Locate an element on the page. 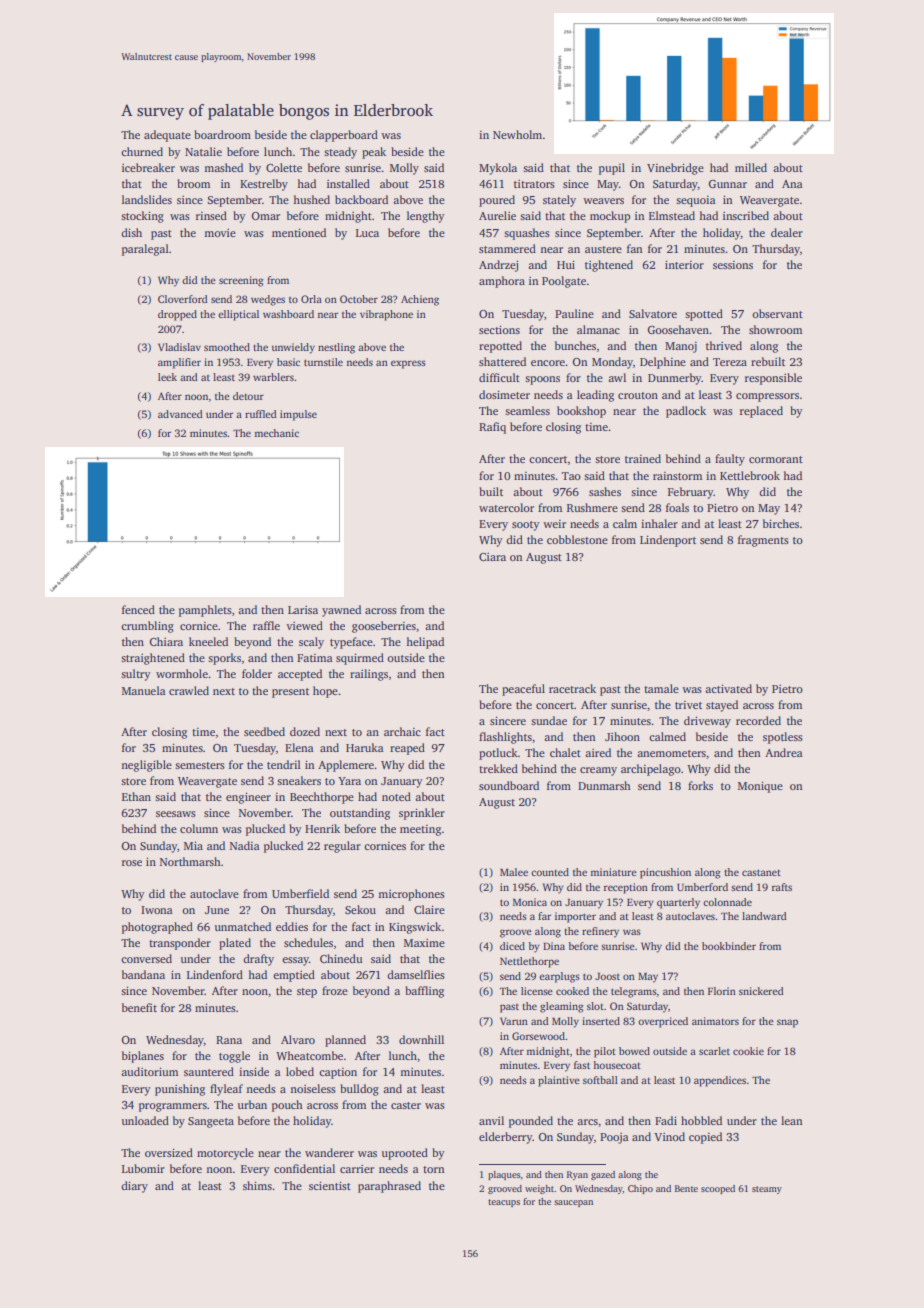 Image resolution: width=924 pixels, height=1308 pixels. cormorant is located at coordinates (776, 459).
